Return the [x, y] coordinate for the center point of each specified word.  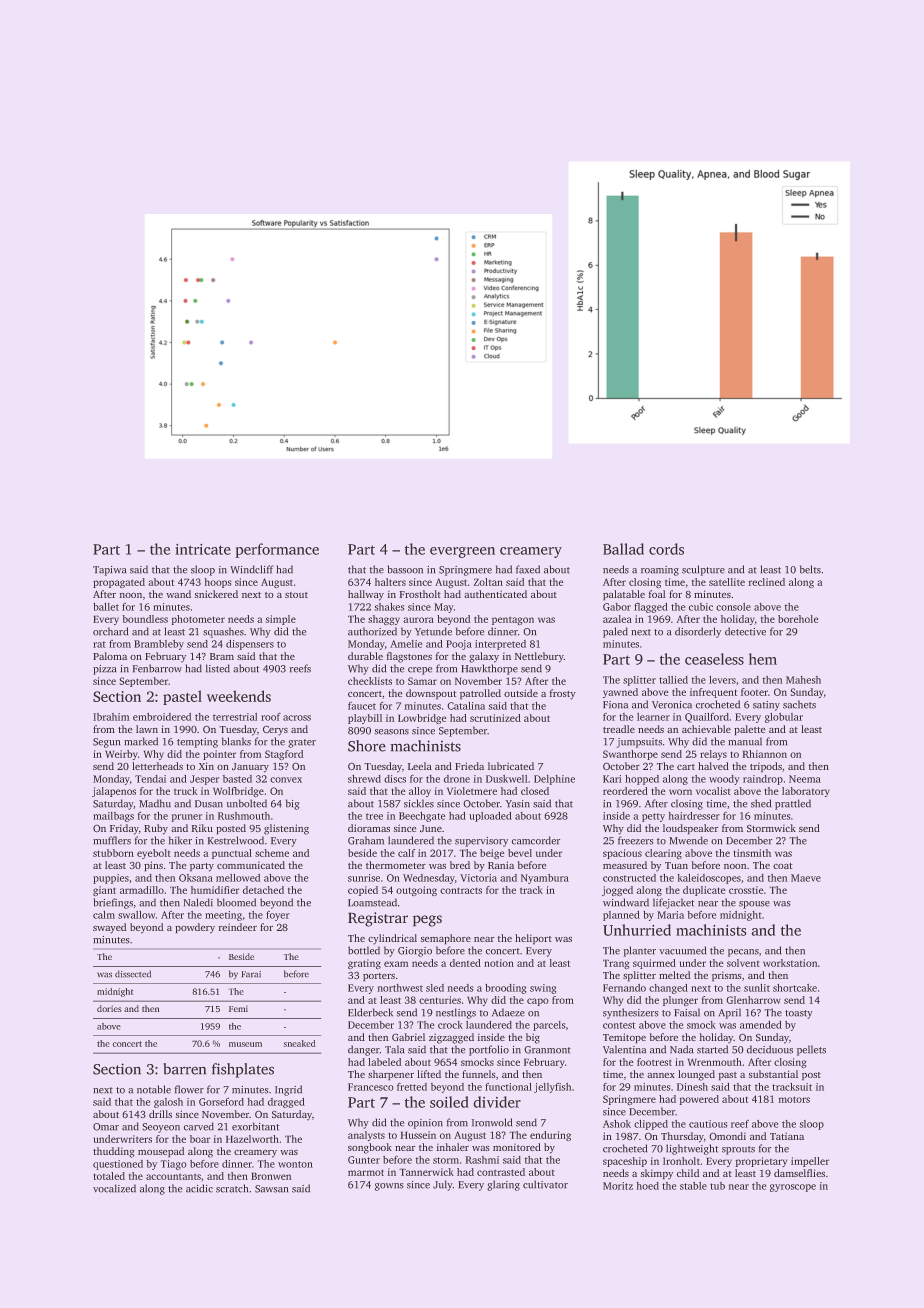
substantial [773, 1074]
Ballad [623, 549]
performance [277, 550]
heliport [533, 939]
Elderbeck [370, 1012]
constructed [629, 878]
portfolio [489, 1050]
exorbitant [255, 1126]
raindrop [763, 780]
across [297, 718]
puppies [111, 879]
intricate [203, 549]
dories [109, 1008]
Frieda [469, 766]
